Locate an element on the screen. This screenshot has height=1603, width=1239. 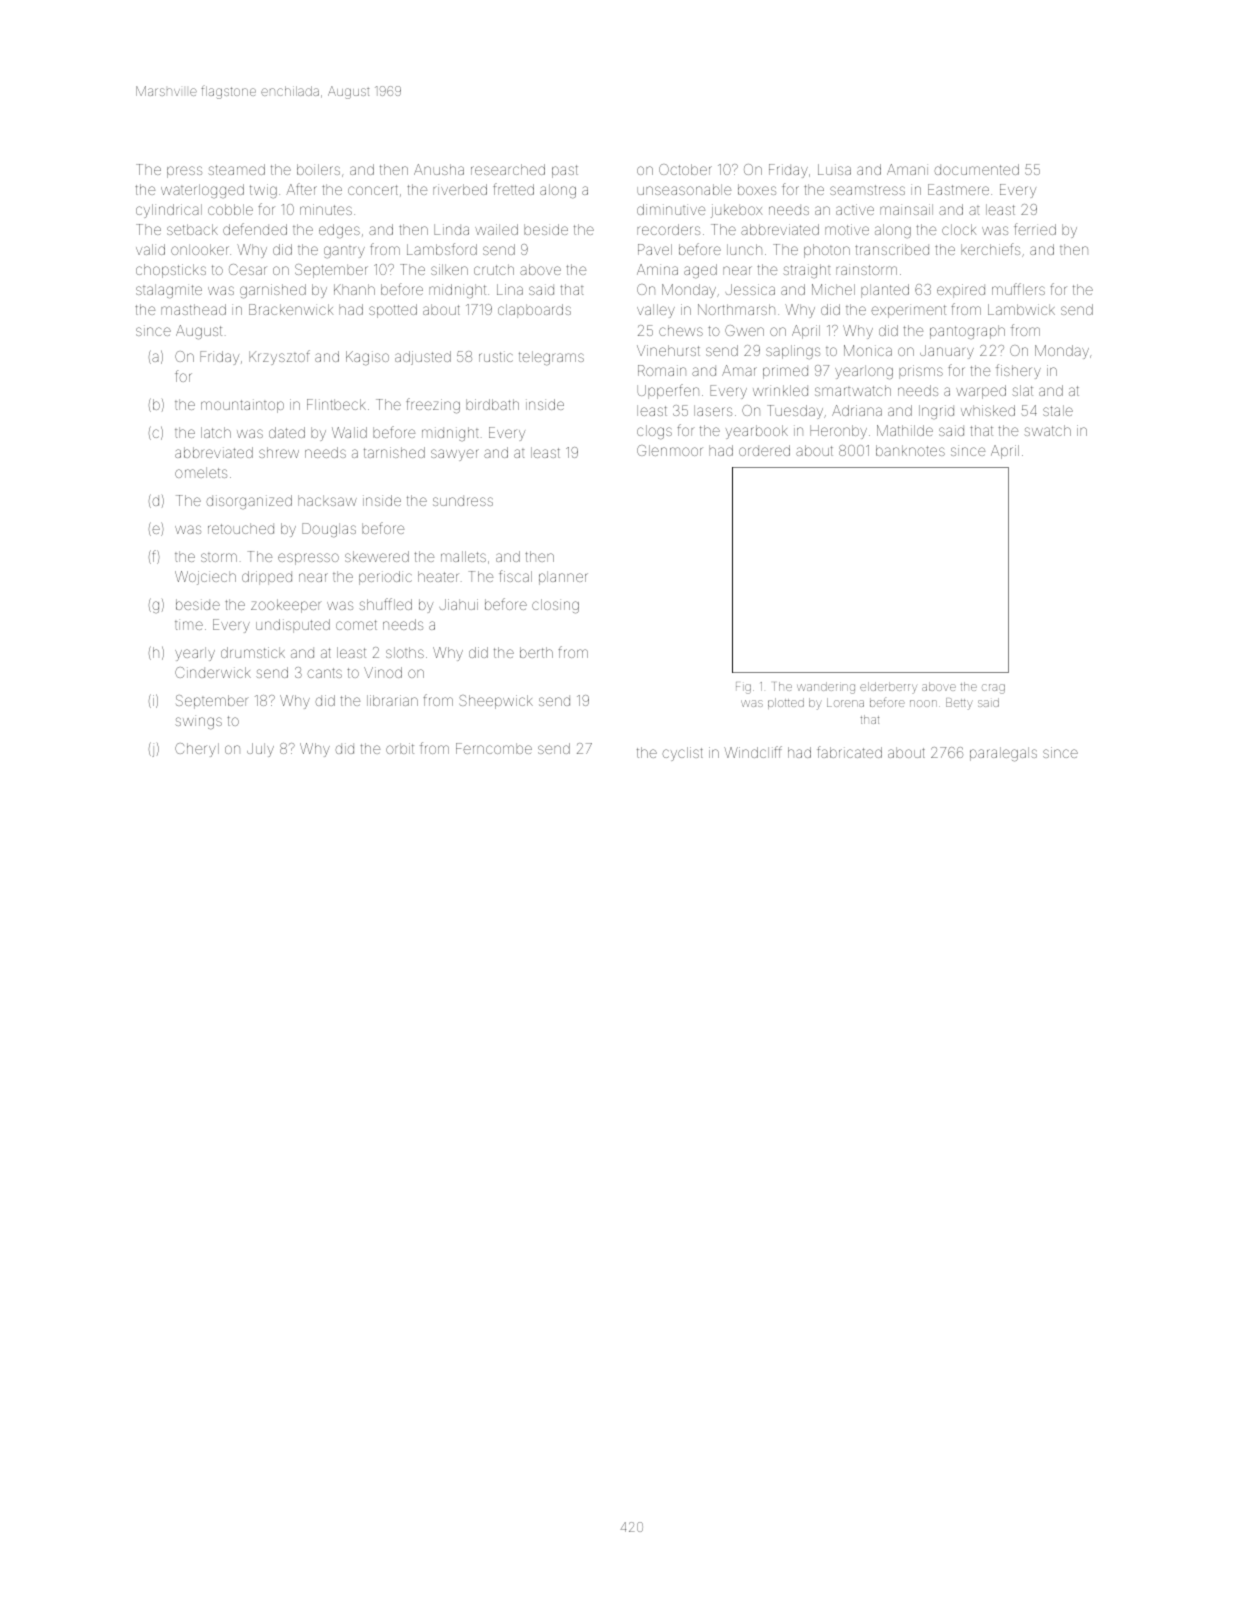
noon is located at coordinates (923, 703).
